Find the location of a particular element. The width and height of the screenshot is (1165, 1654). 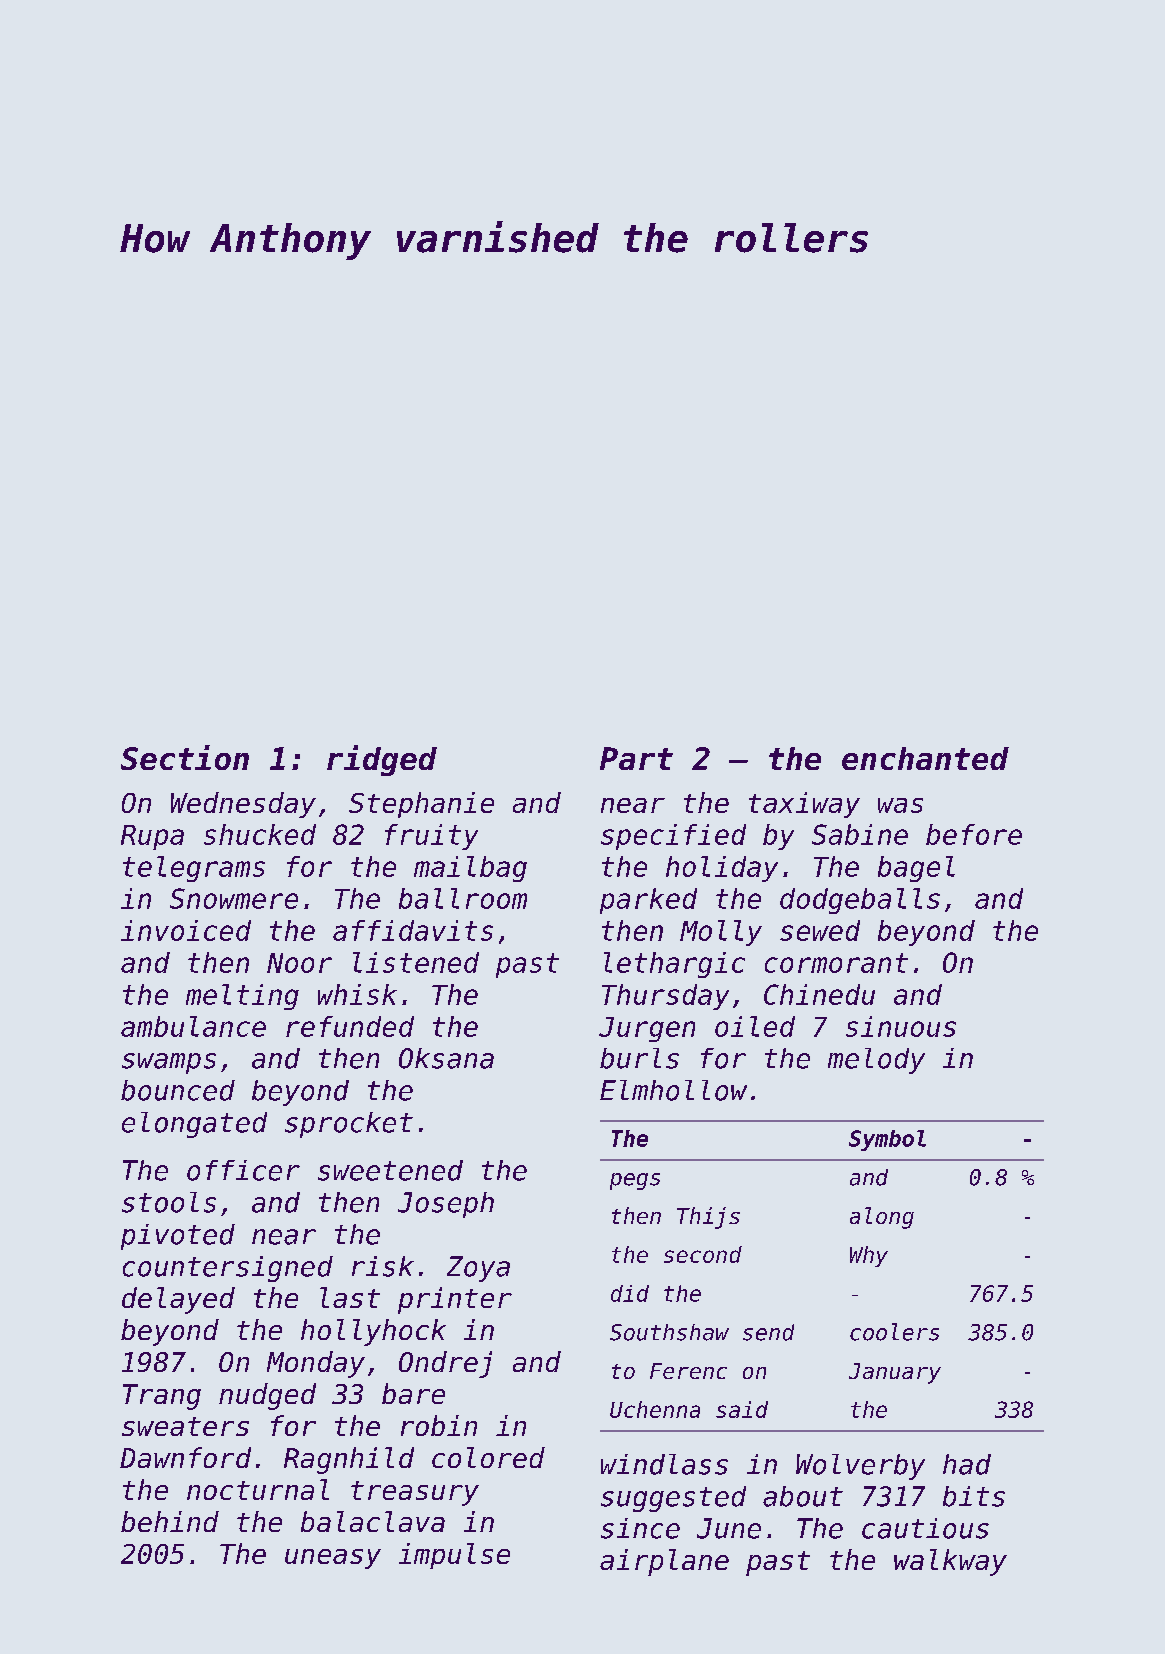

nocturnal is located at coordinates (258, 1489).
